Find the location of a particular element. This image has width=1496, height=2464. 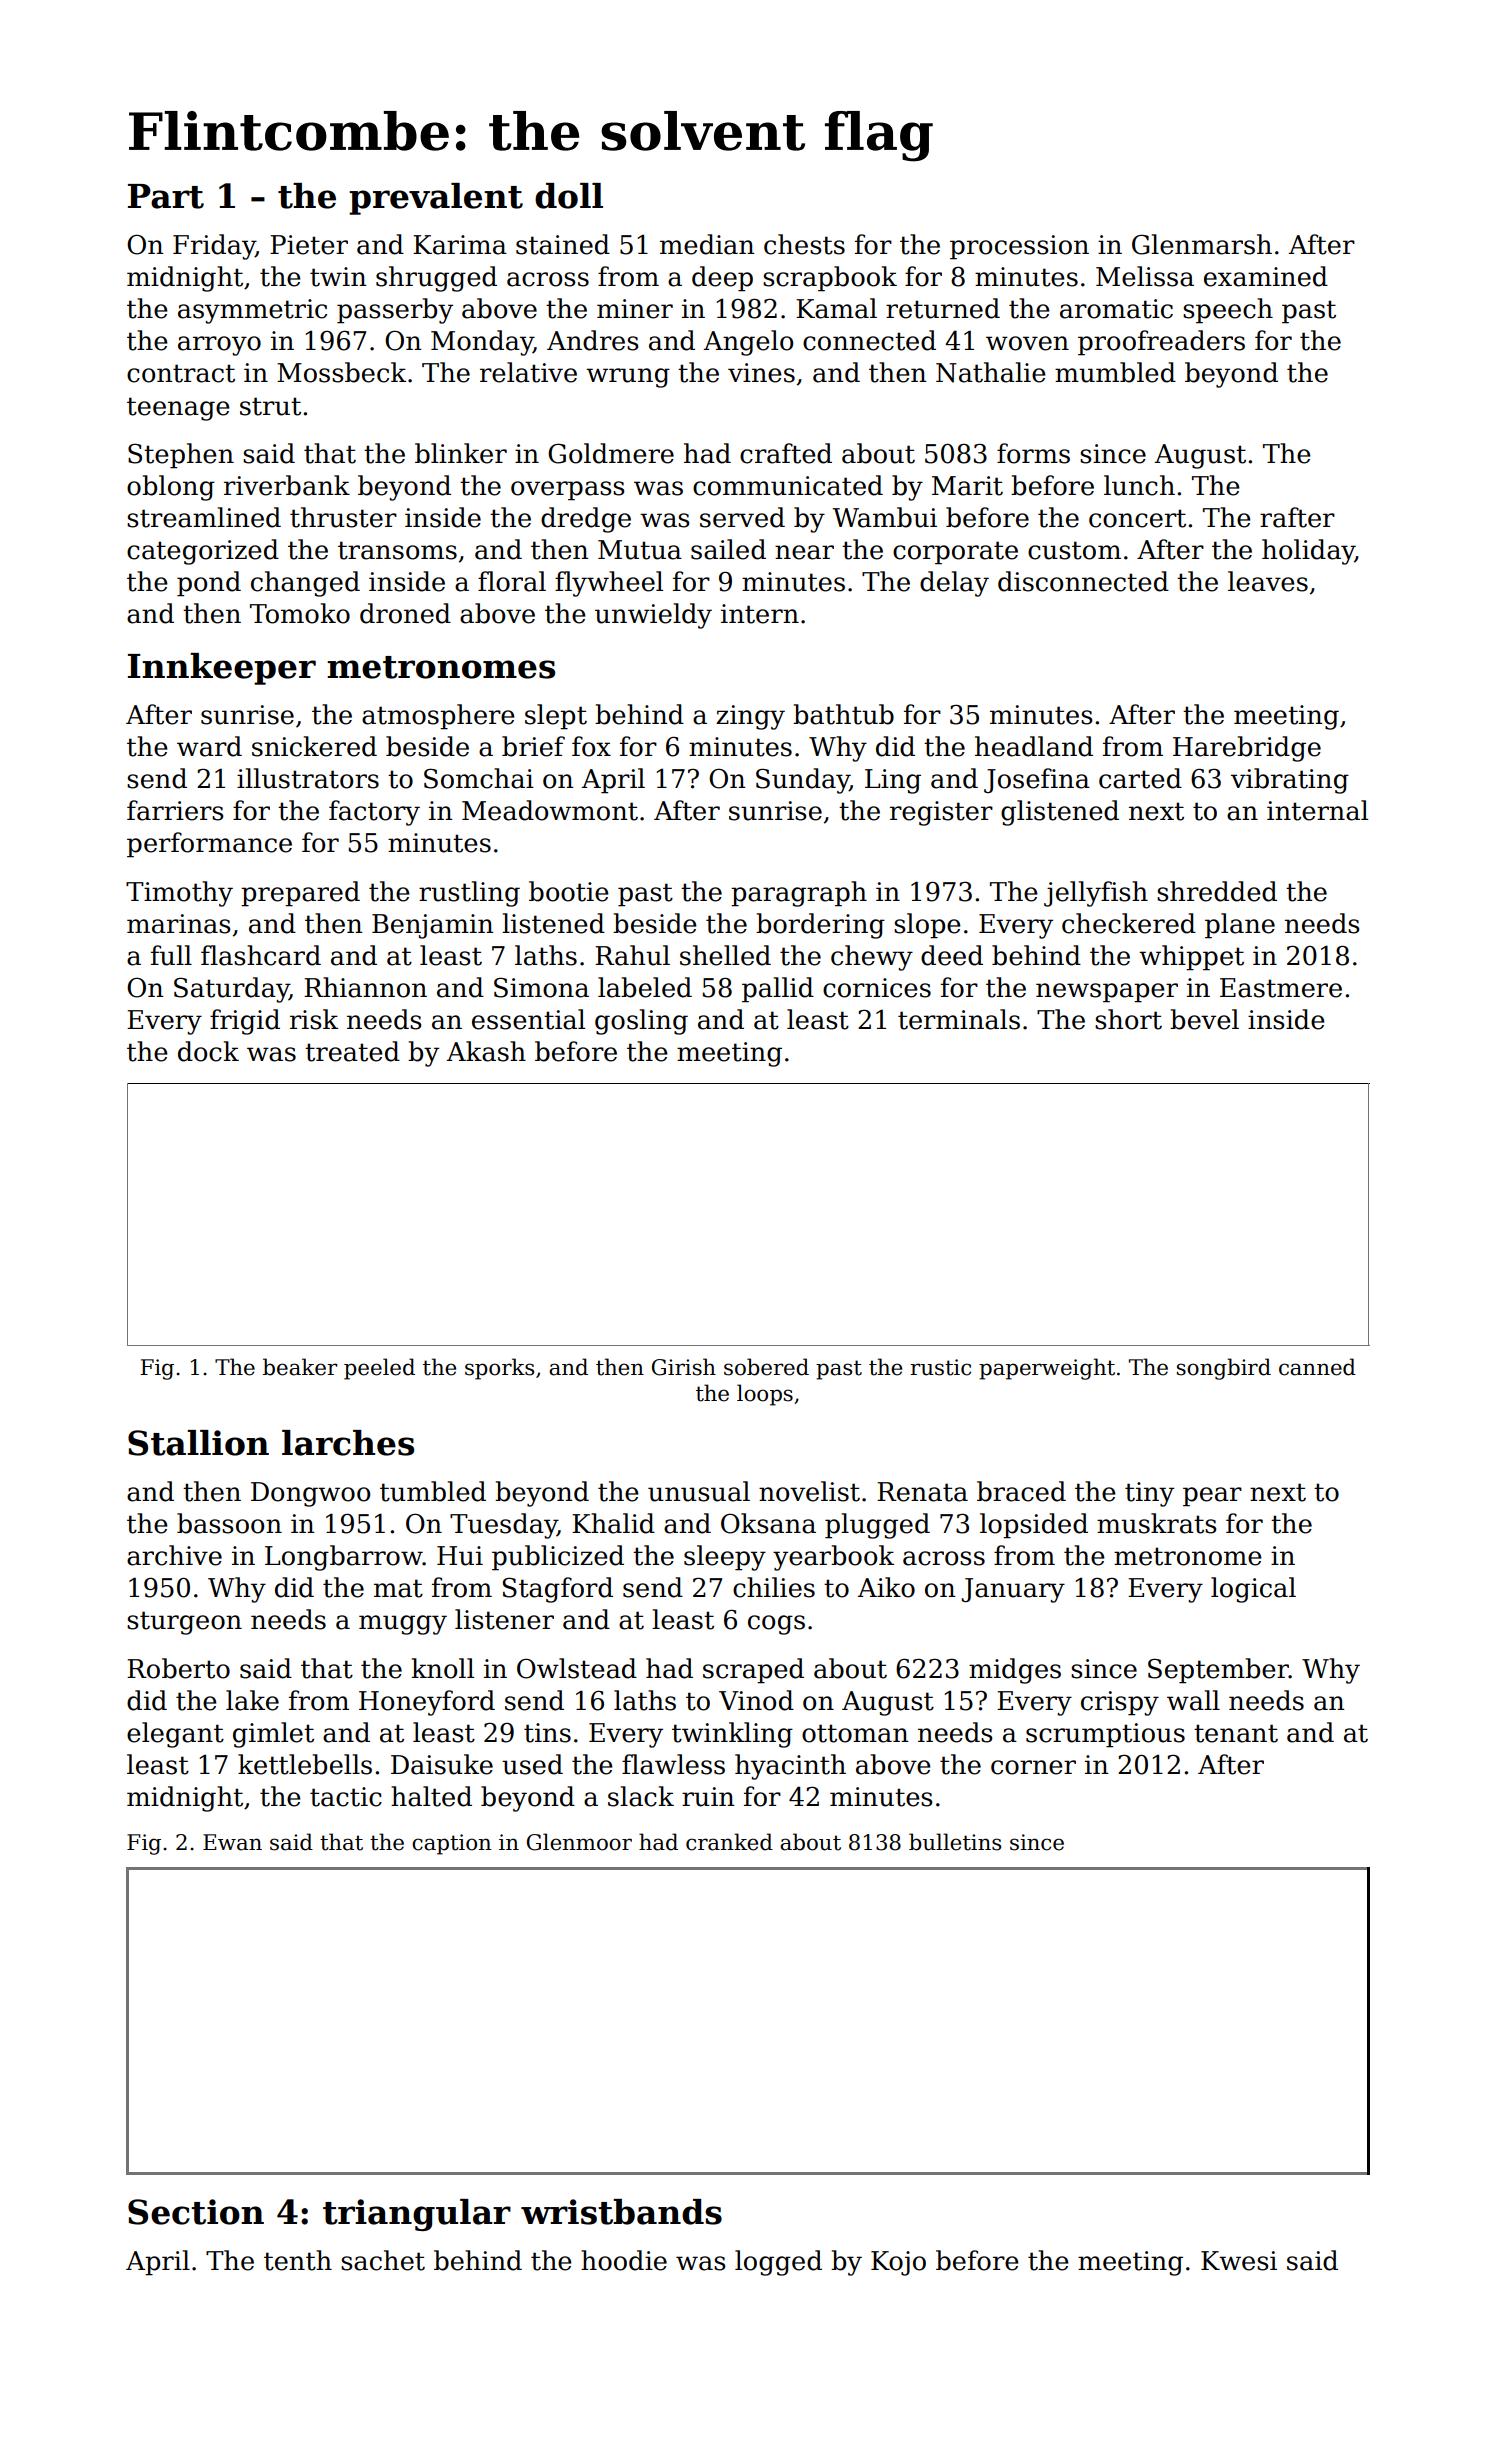

Rahul is located at coordinates (632, 955).
